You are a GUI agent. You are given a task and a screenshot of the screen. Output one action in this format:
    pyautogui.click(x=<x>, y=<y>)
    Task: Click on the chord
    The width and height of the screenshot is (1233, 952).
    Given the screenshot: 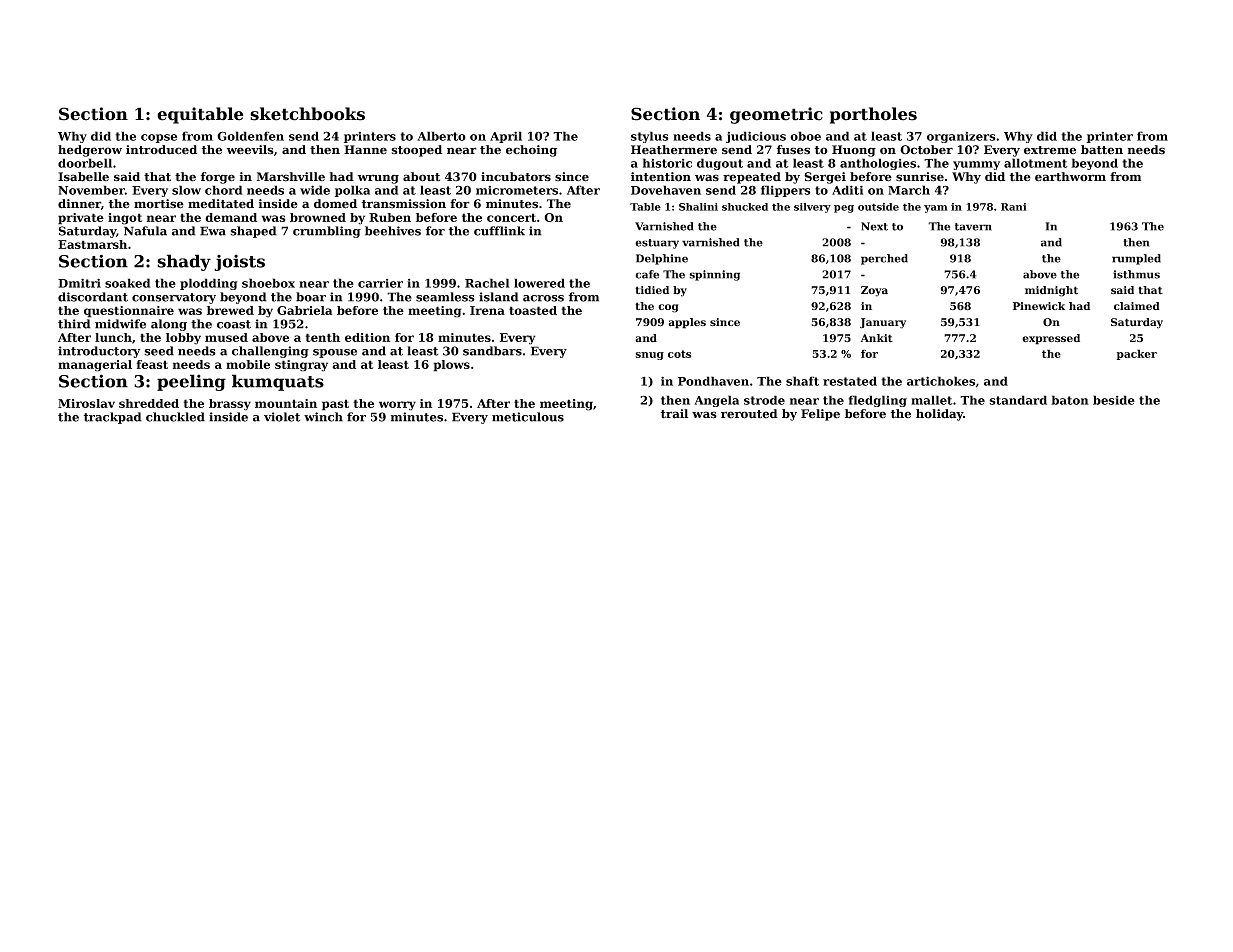 What is the action you would take?
    pyautogui.click(x=224, y=190)
